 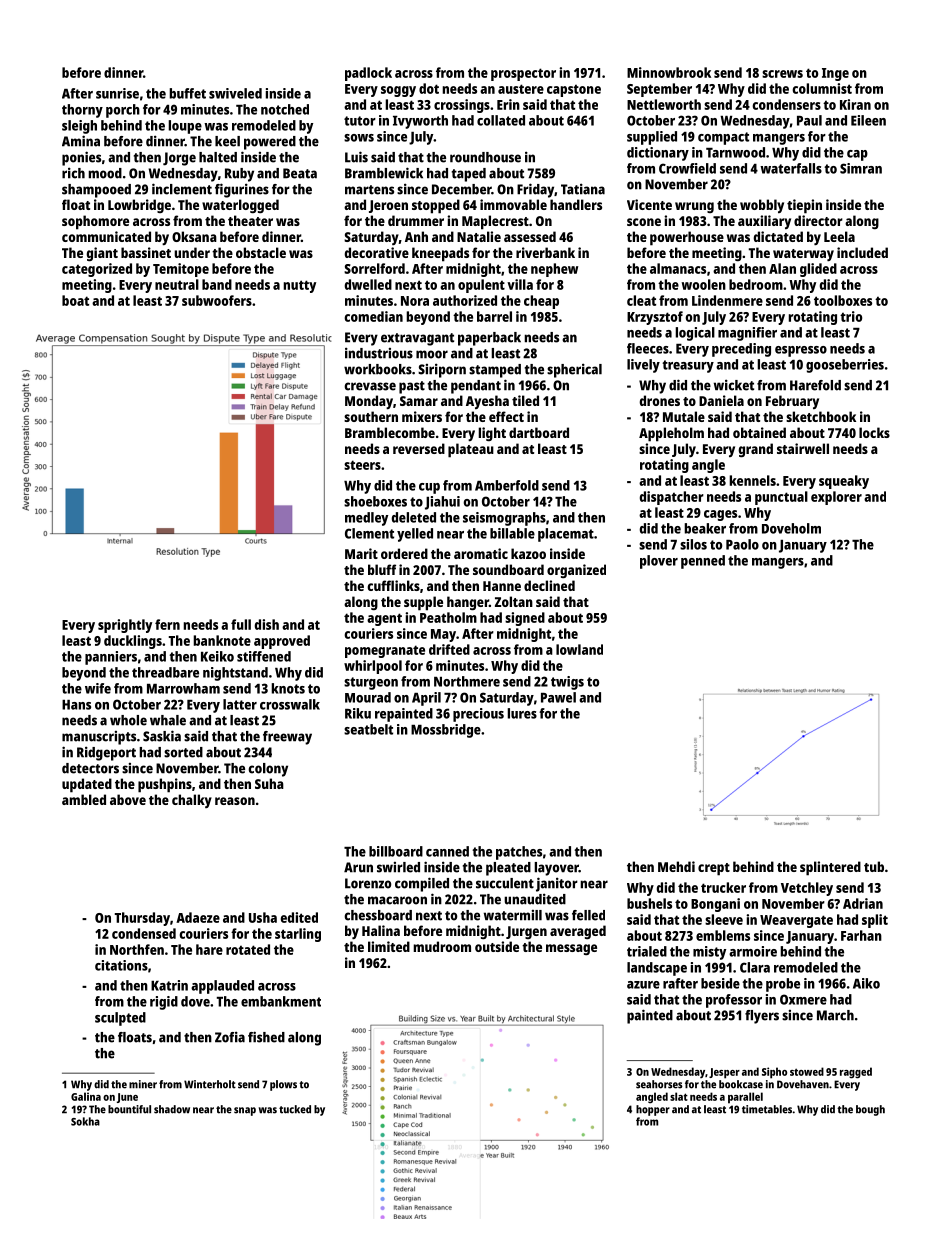 I want to click on chalky, so click(x=192, y=801).
